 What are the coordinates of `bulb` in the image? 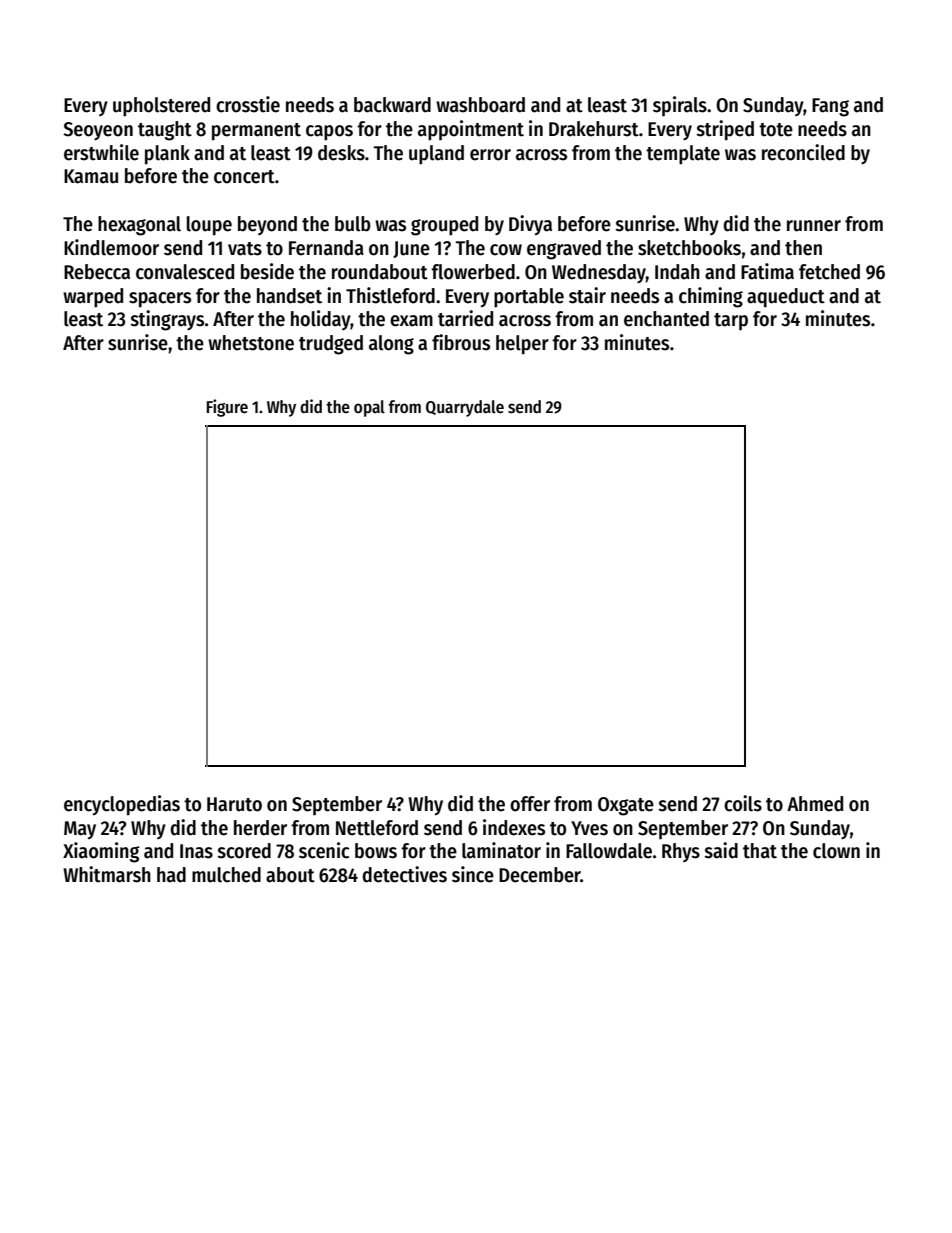 It's located at (353, 224).
